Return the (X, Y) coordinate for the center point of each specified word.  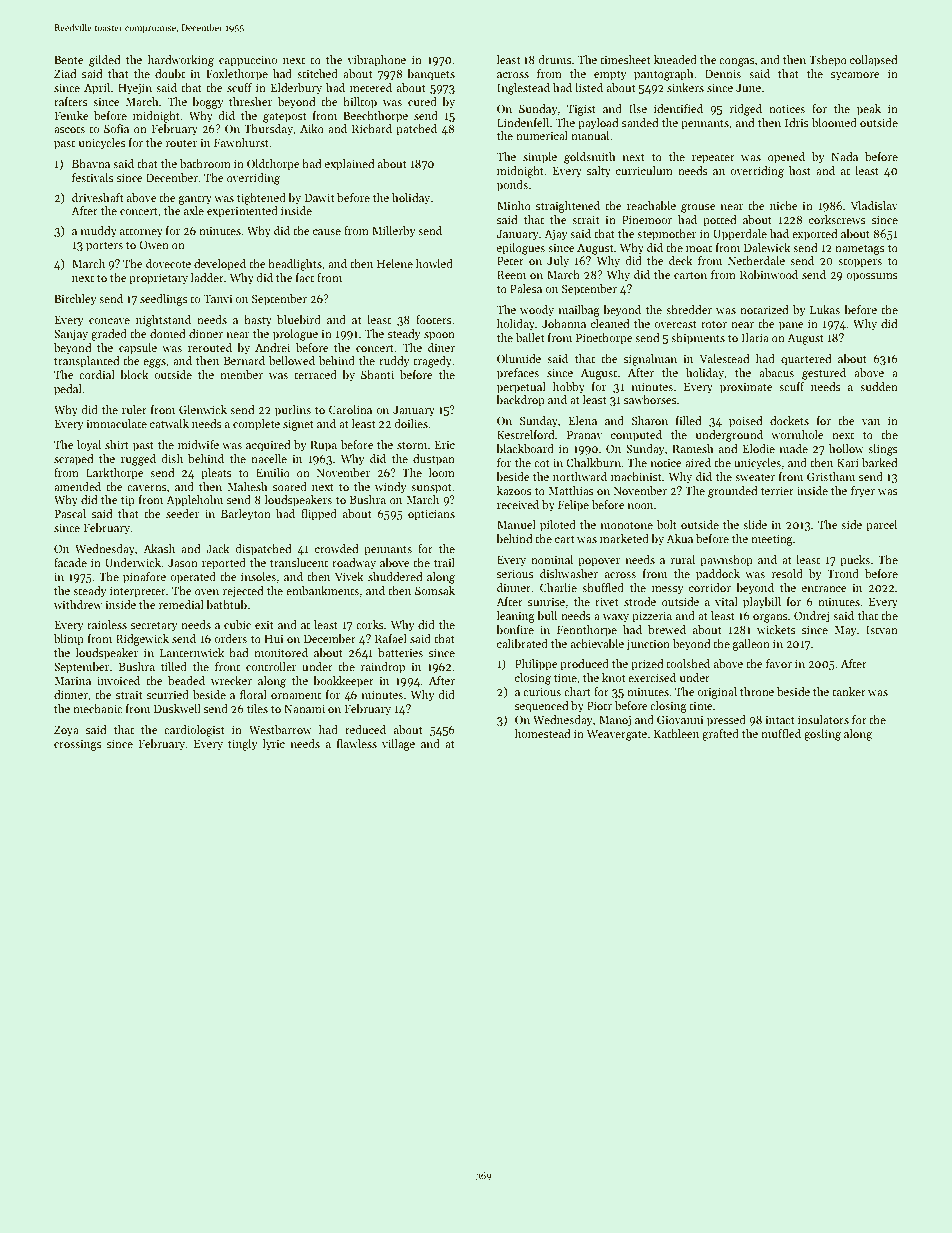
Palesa (526, 288)
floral (253, 694)
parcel (881, 526)
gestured (824, 374)
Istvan (882, 630)
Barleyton (246, 515)
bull (547, 615)
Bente (68, 60)
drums (555, 59)
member (241, 374)
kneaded (675, 59)
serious (515, 573)
